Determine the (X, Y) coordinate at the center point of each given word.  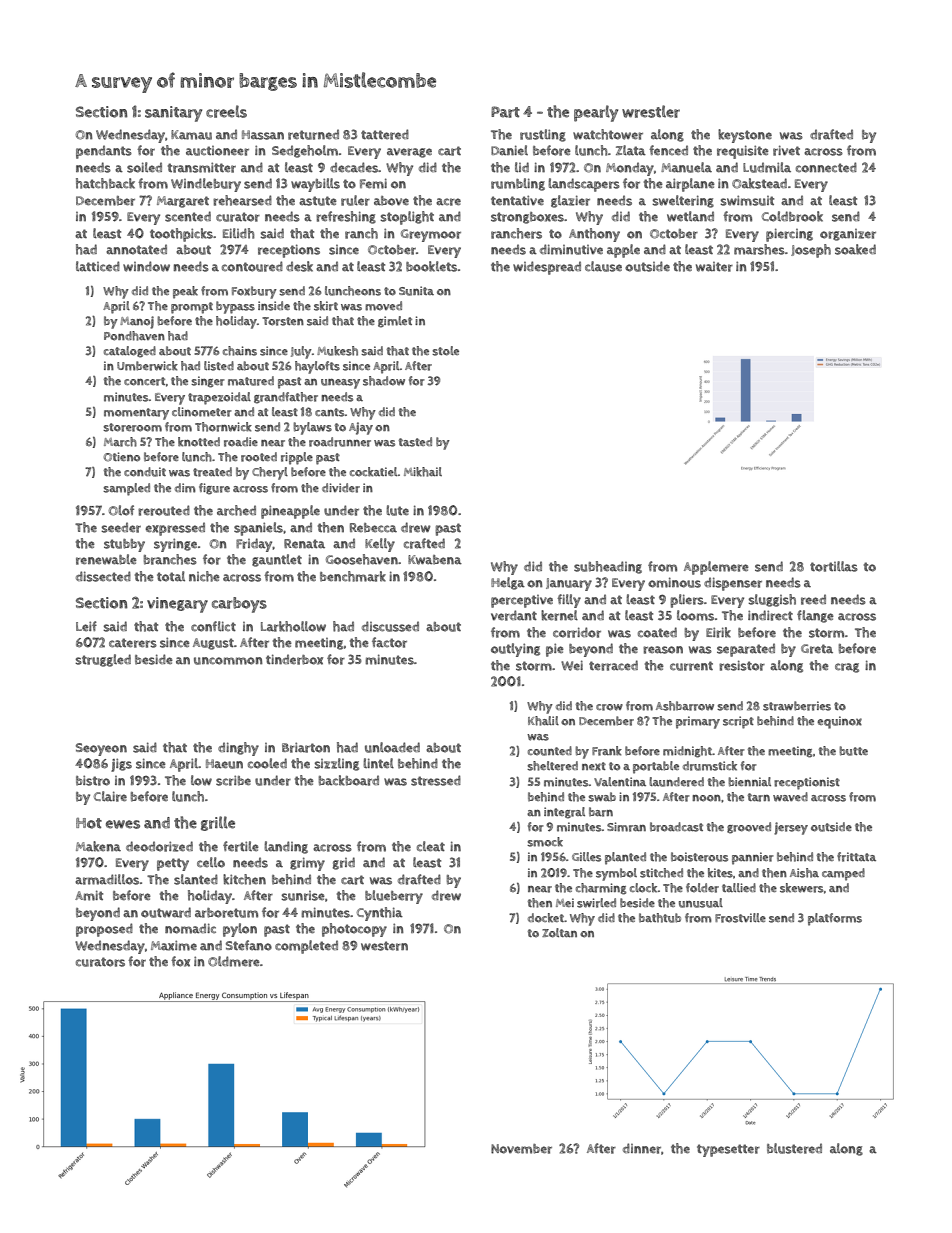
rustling (543, 135)
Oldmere (234, 961)
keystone (745, 136)
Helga (508, 583)
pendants (104, 152)
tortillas (834, 566)
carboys (239, 605)
